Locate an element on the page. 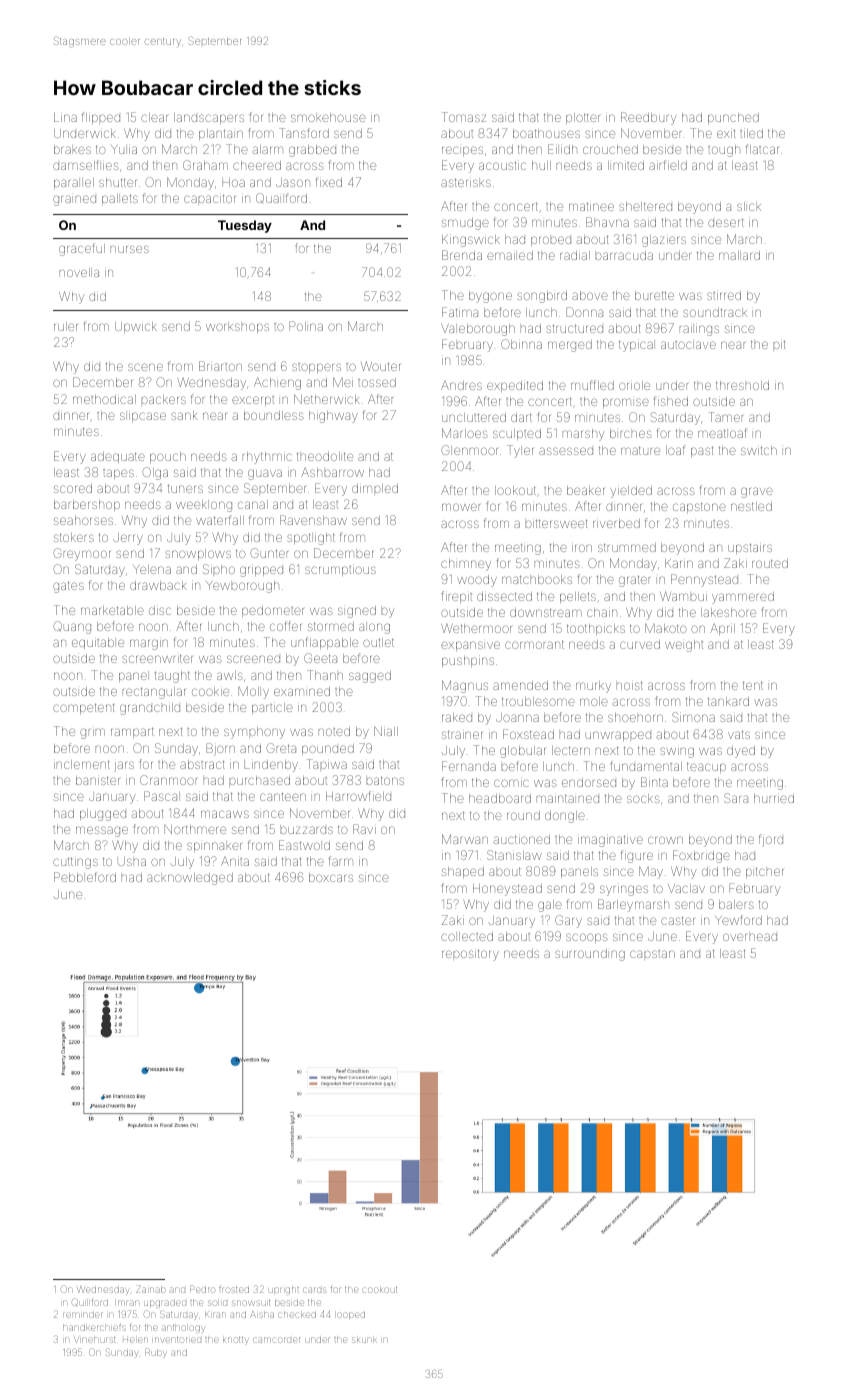 Image resolution: width=849 pixels, height=1400 pixels. clear is located at coordinates (154, 117).
